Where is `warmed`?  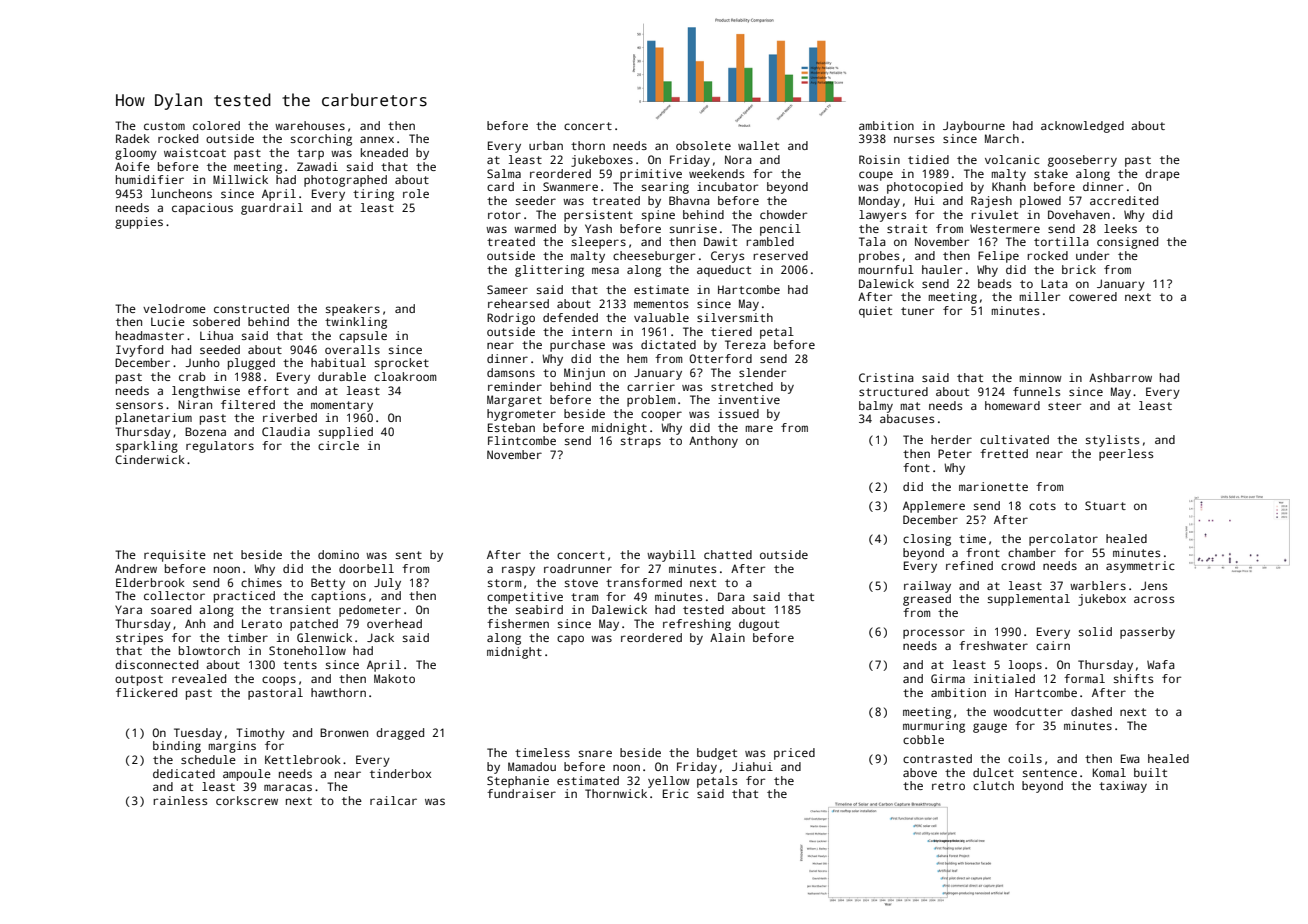 warmed is located at coordinates (535, 228).
